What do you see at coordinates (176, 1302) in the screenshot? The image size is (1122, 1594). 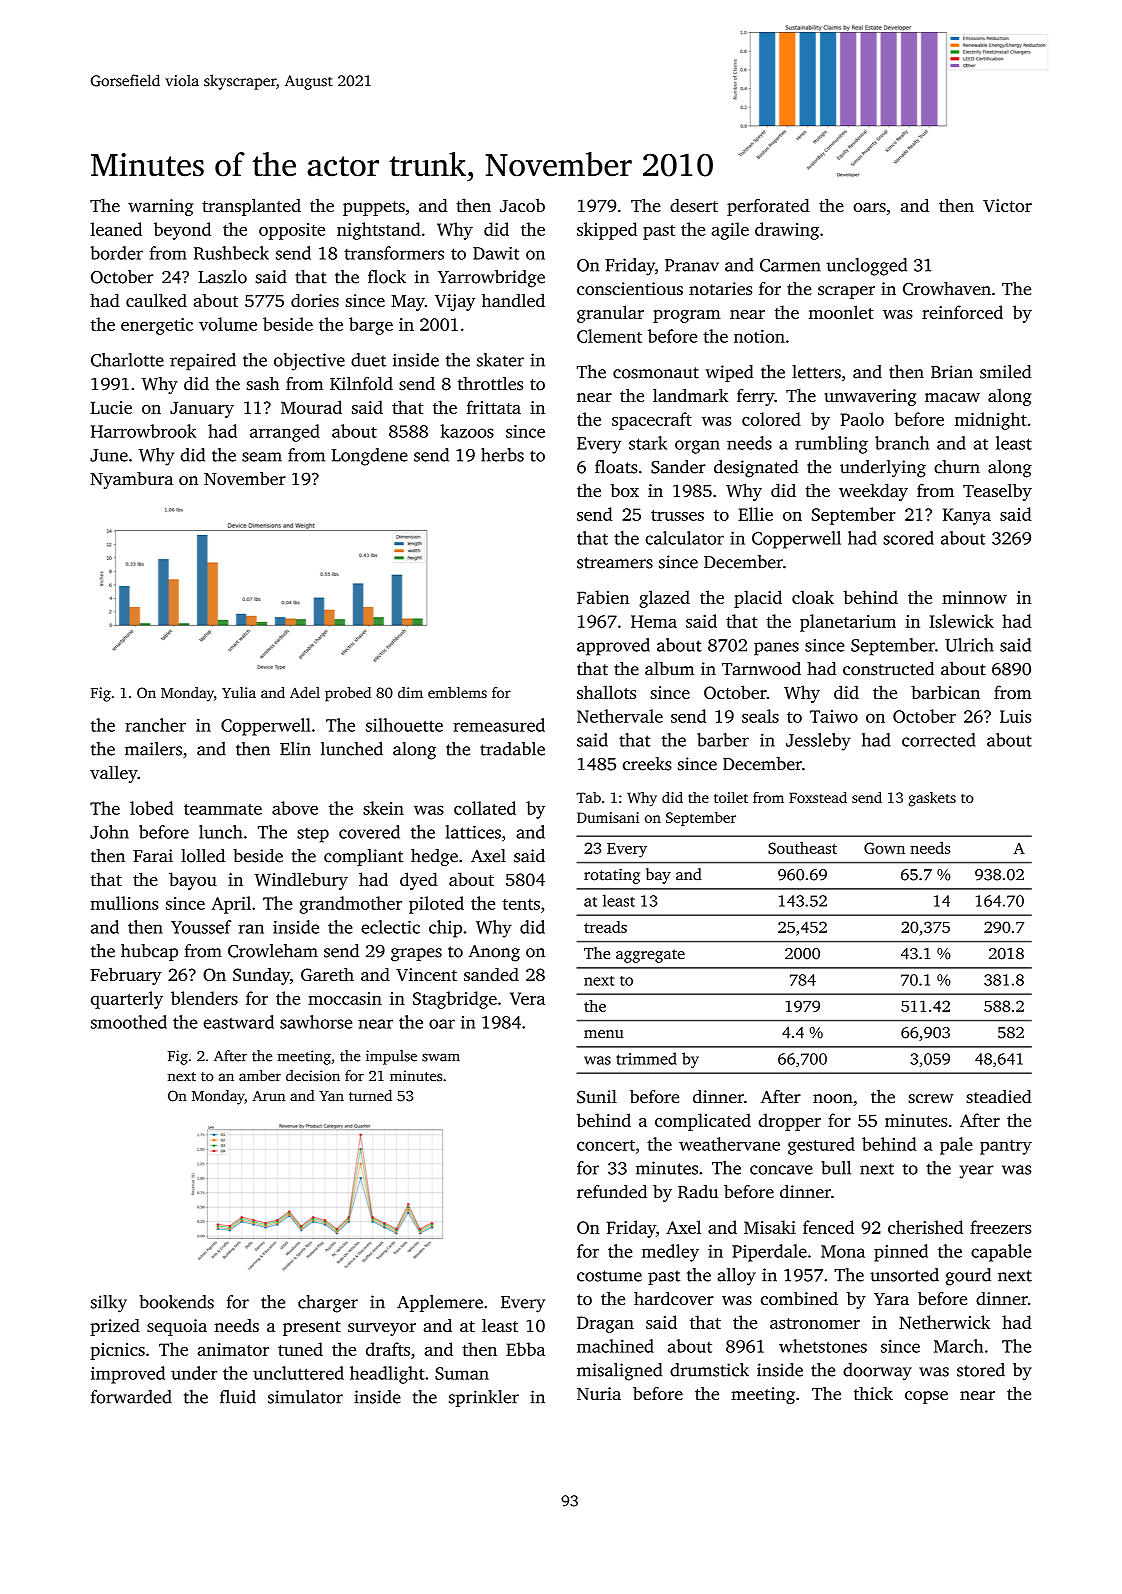 I see `bookends` at bounding box center [176, 1302].
